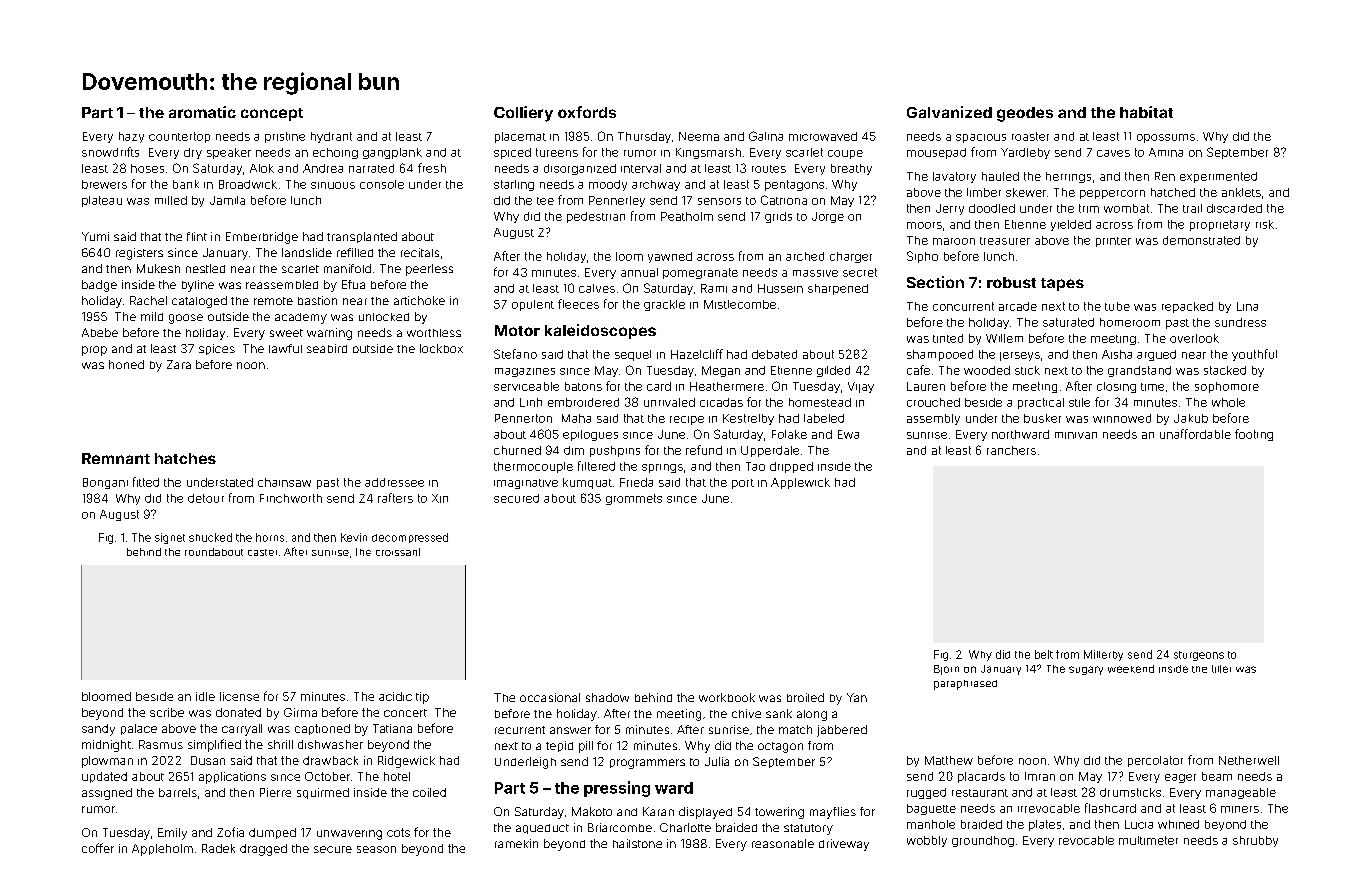  What do you see at coordinates (842, 731) in the image?
I see `jabbered` at bounding box center [842, 731].
